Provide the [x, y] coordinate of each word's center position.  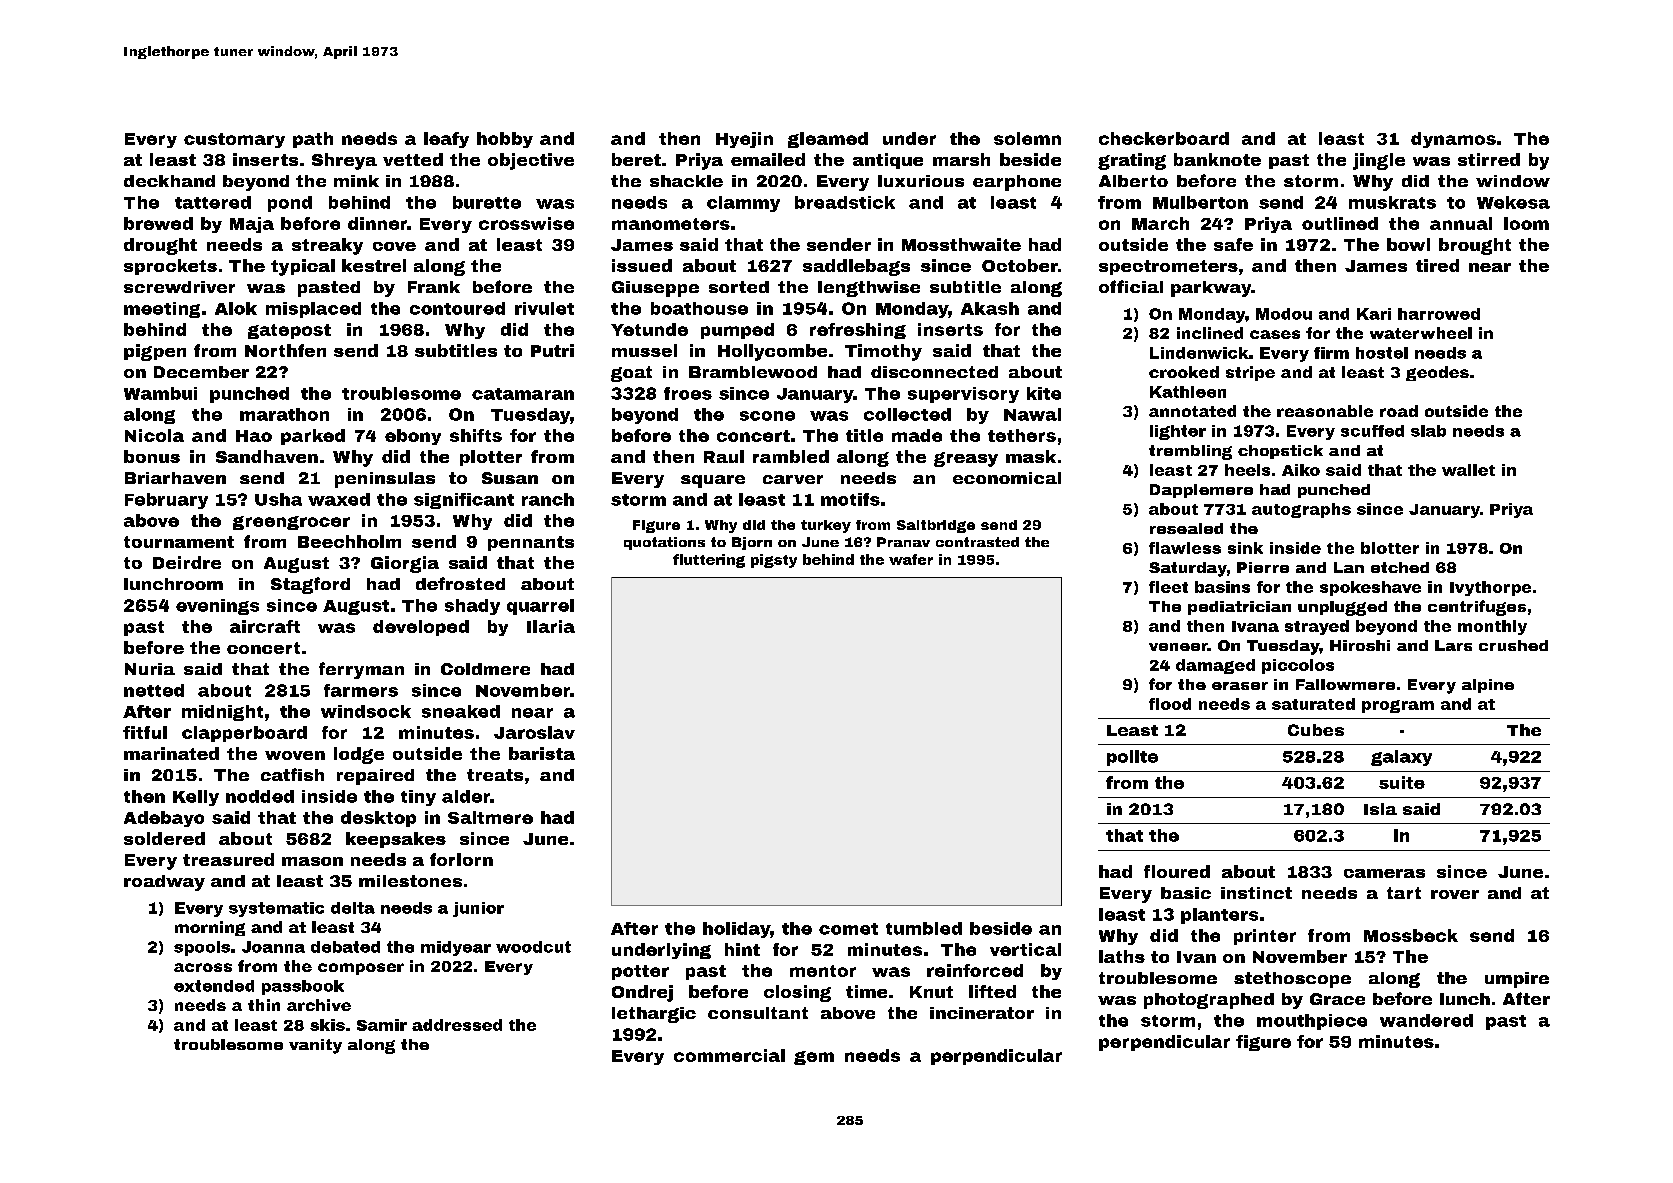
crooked [1184, 372]
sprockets [170, 267]
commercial [729, 1055]
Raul [724, 456]
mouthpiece [1312, 1022]
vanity [315, 1046]
